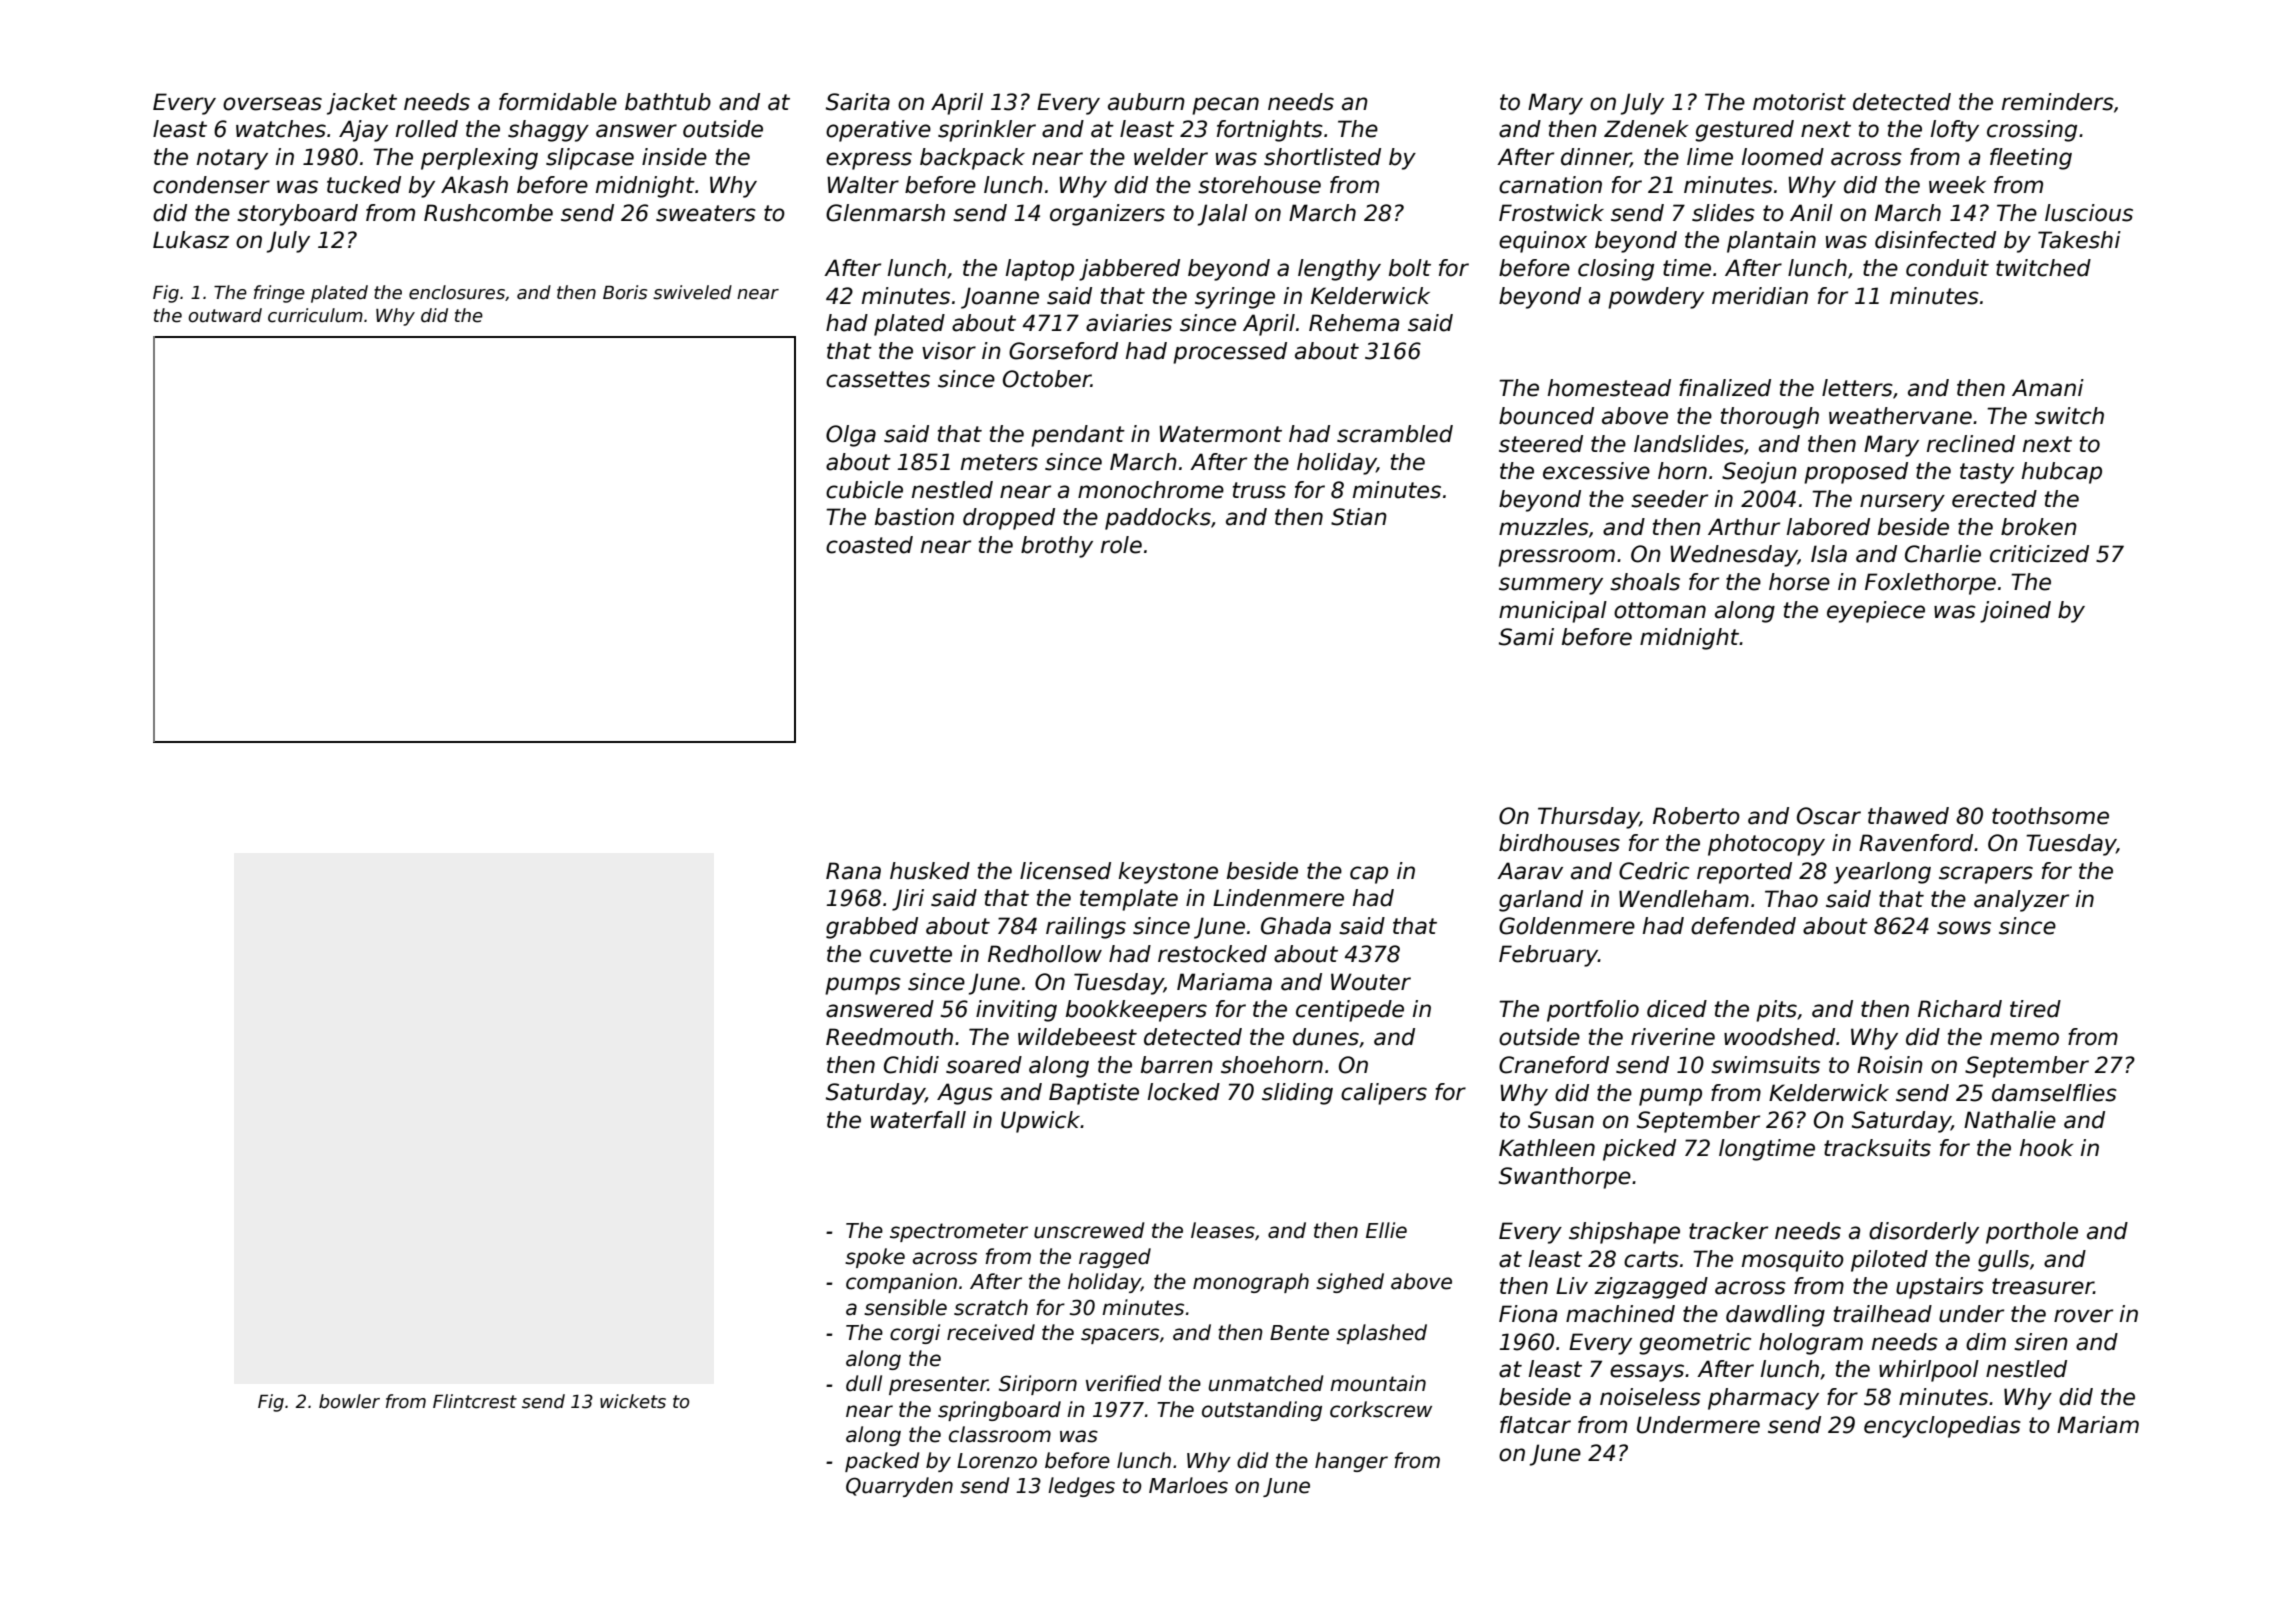  Describe the element at coordinates (2032, 1233) in the image. I see `porthole` at that location.
